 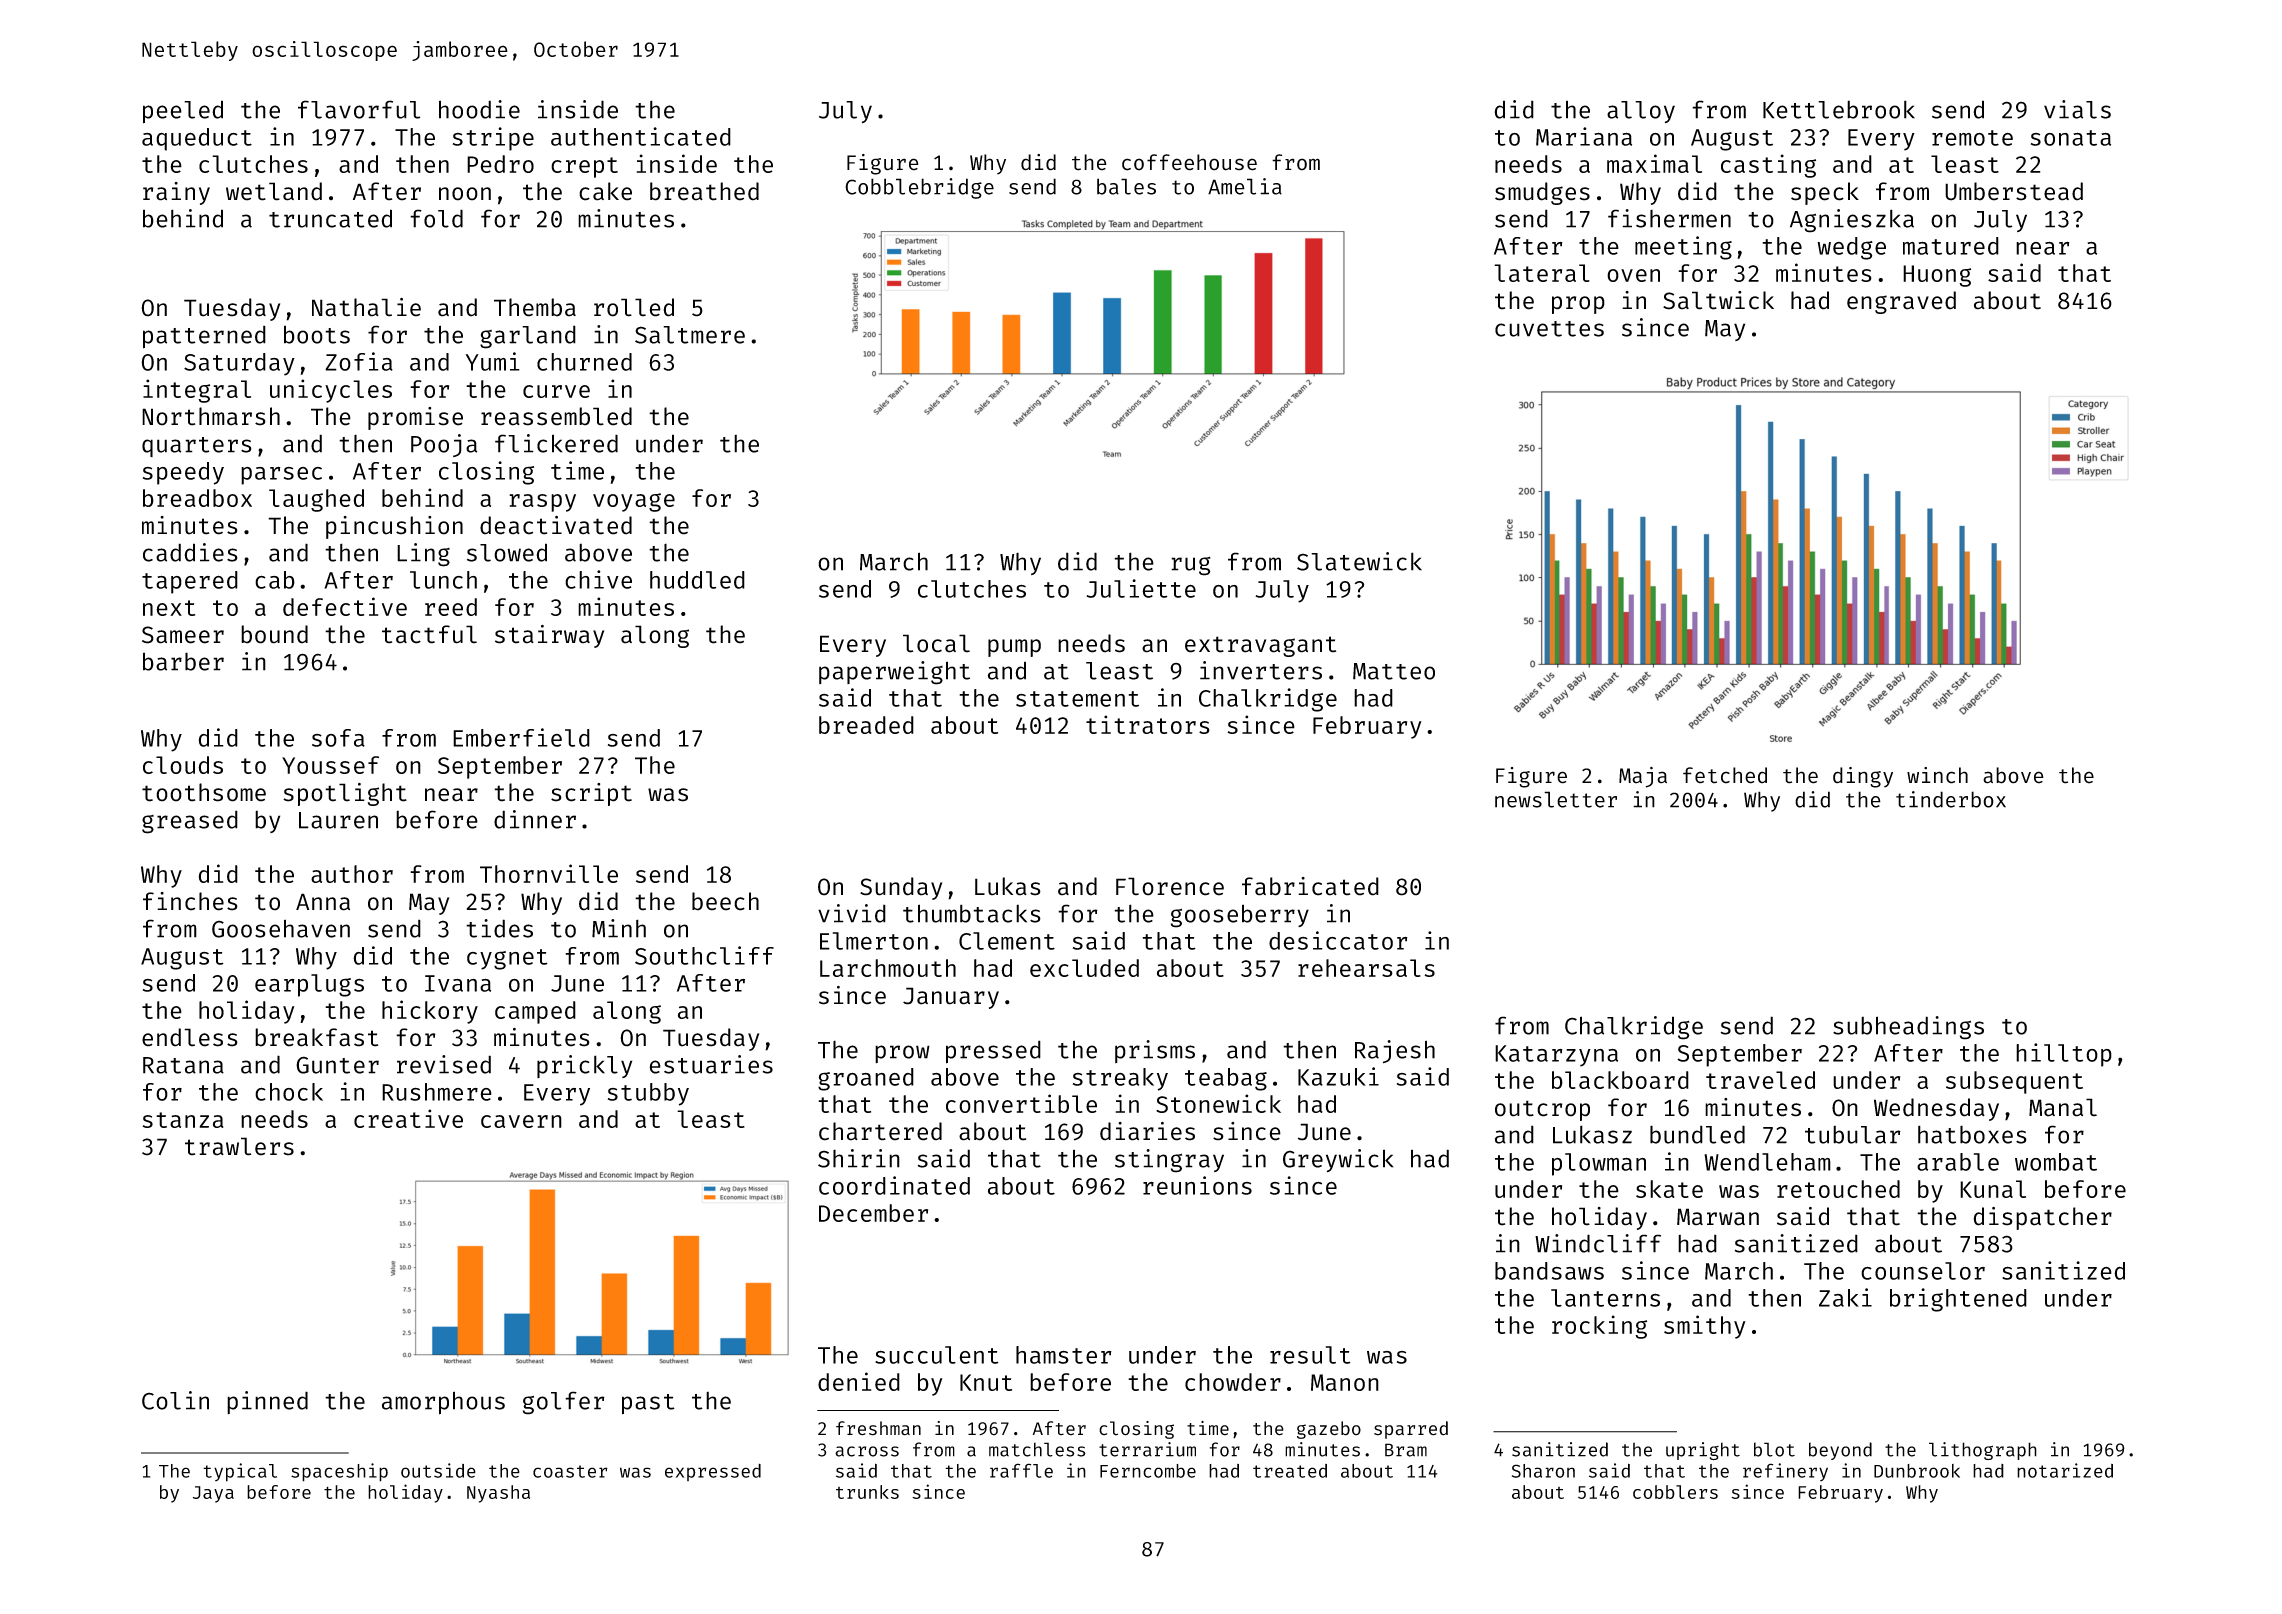 What do you see at coordinates (1329, 1430) in the screenshot?
I see `gazebo` at bounding box center [1329, 1430].
